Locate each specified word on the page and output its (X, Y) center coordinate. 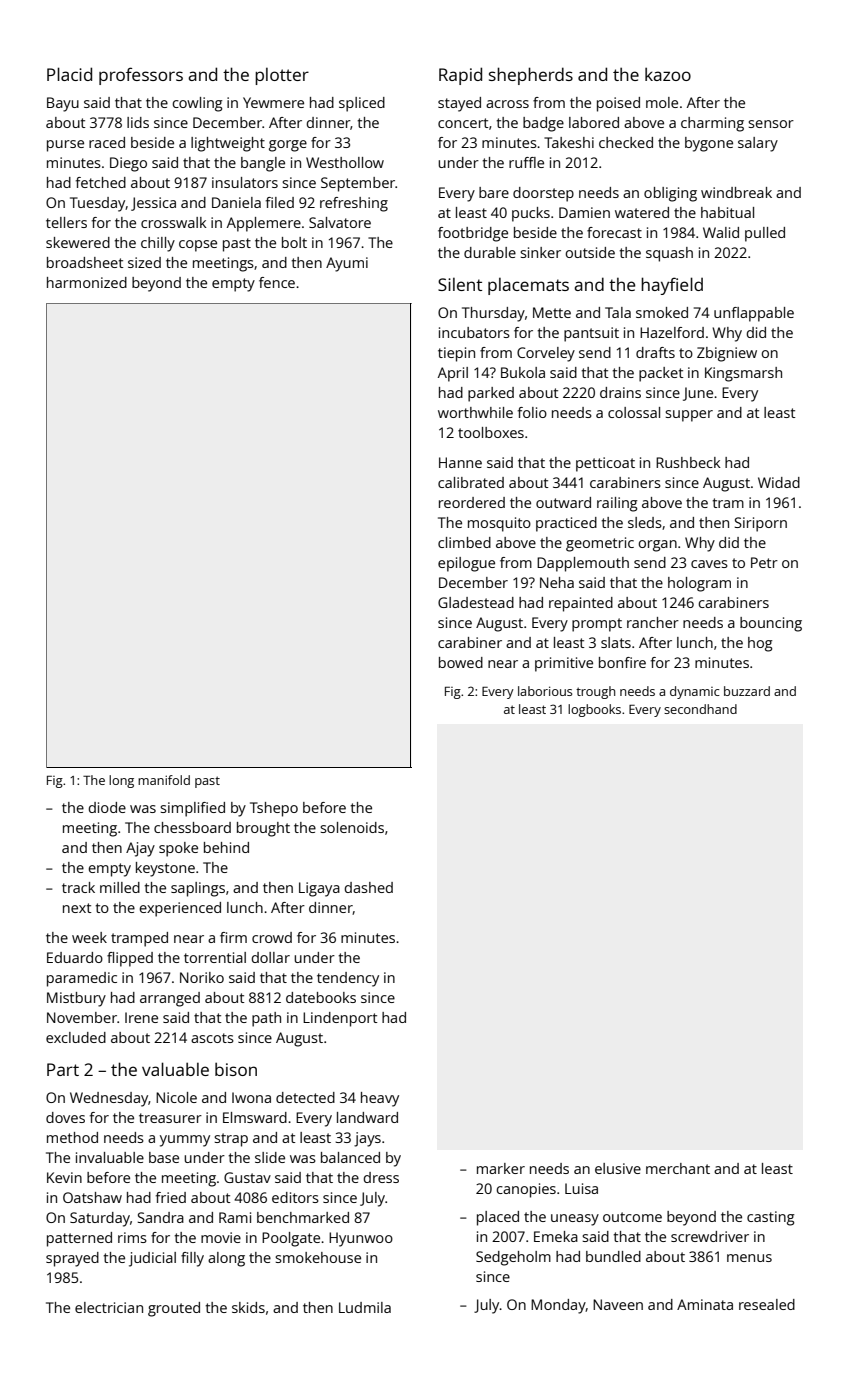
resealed (767, 1304)
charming (712, 124)
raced (107, 142)
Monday (558, 1306)
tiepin (456, 354)
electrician (109, 1307)
